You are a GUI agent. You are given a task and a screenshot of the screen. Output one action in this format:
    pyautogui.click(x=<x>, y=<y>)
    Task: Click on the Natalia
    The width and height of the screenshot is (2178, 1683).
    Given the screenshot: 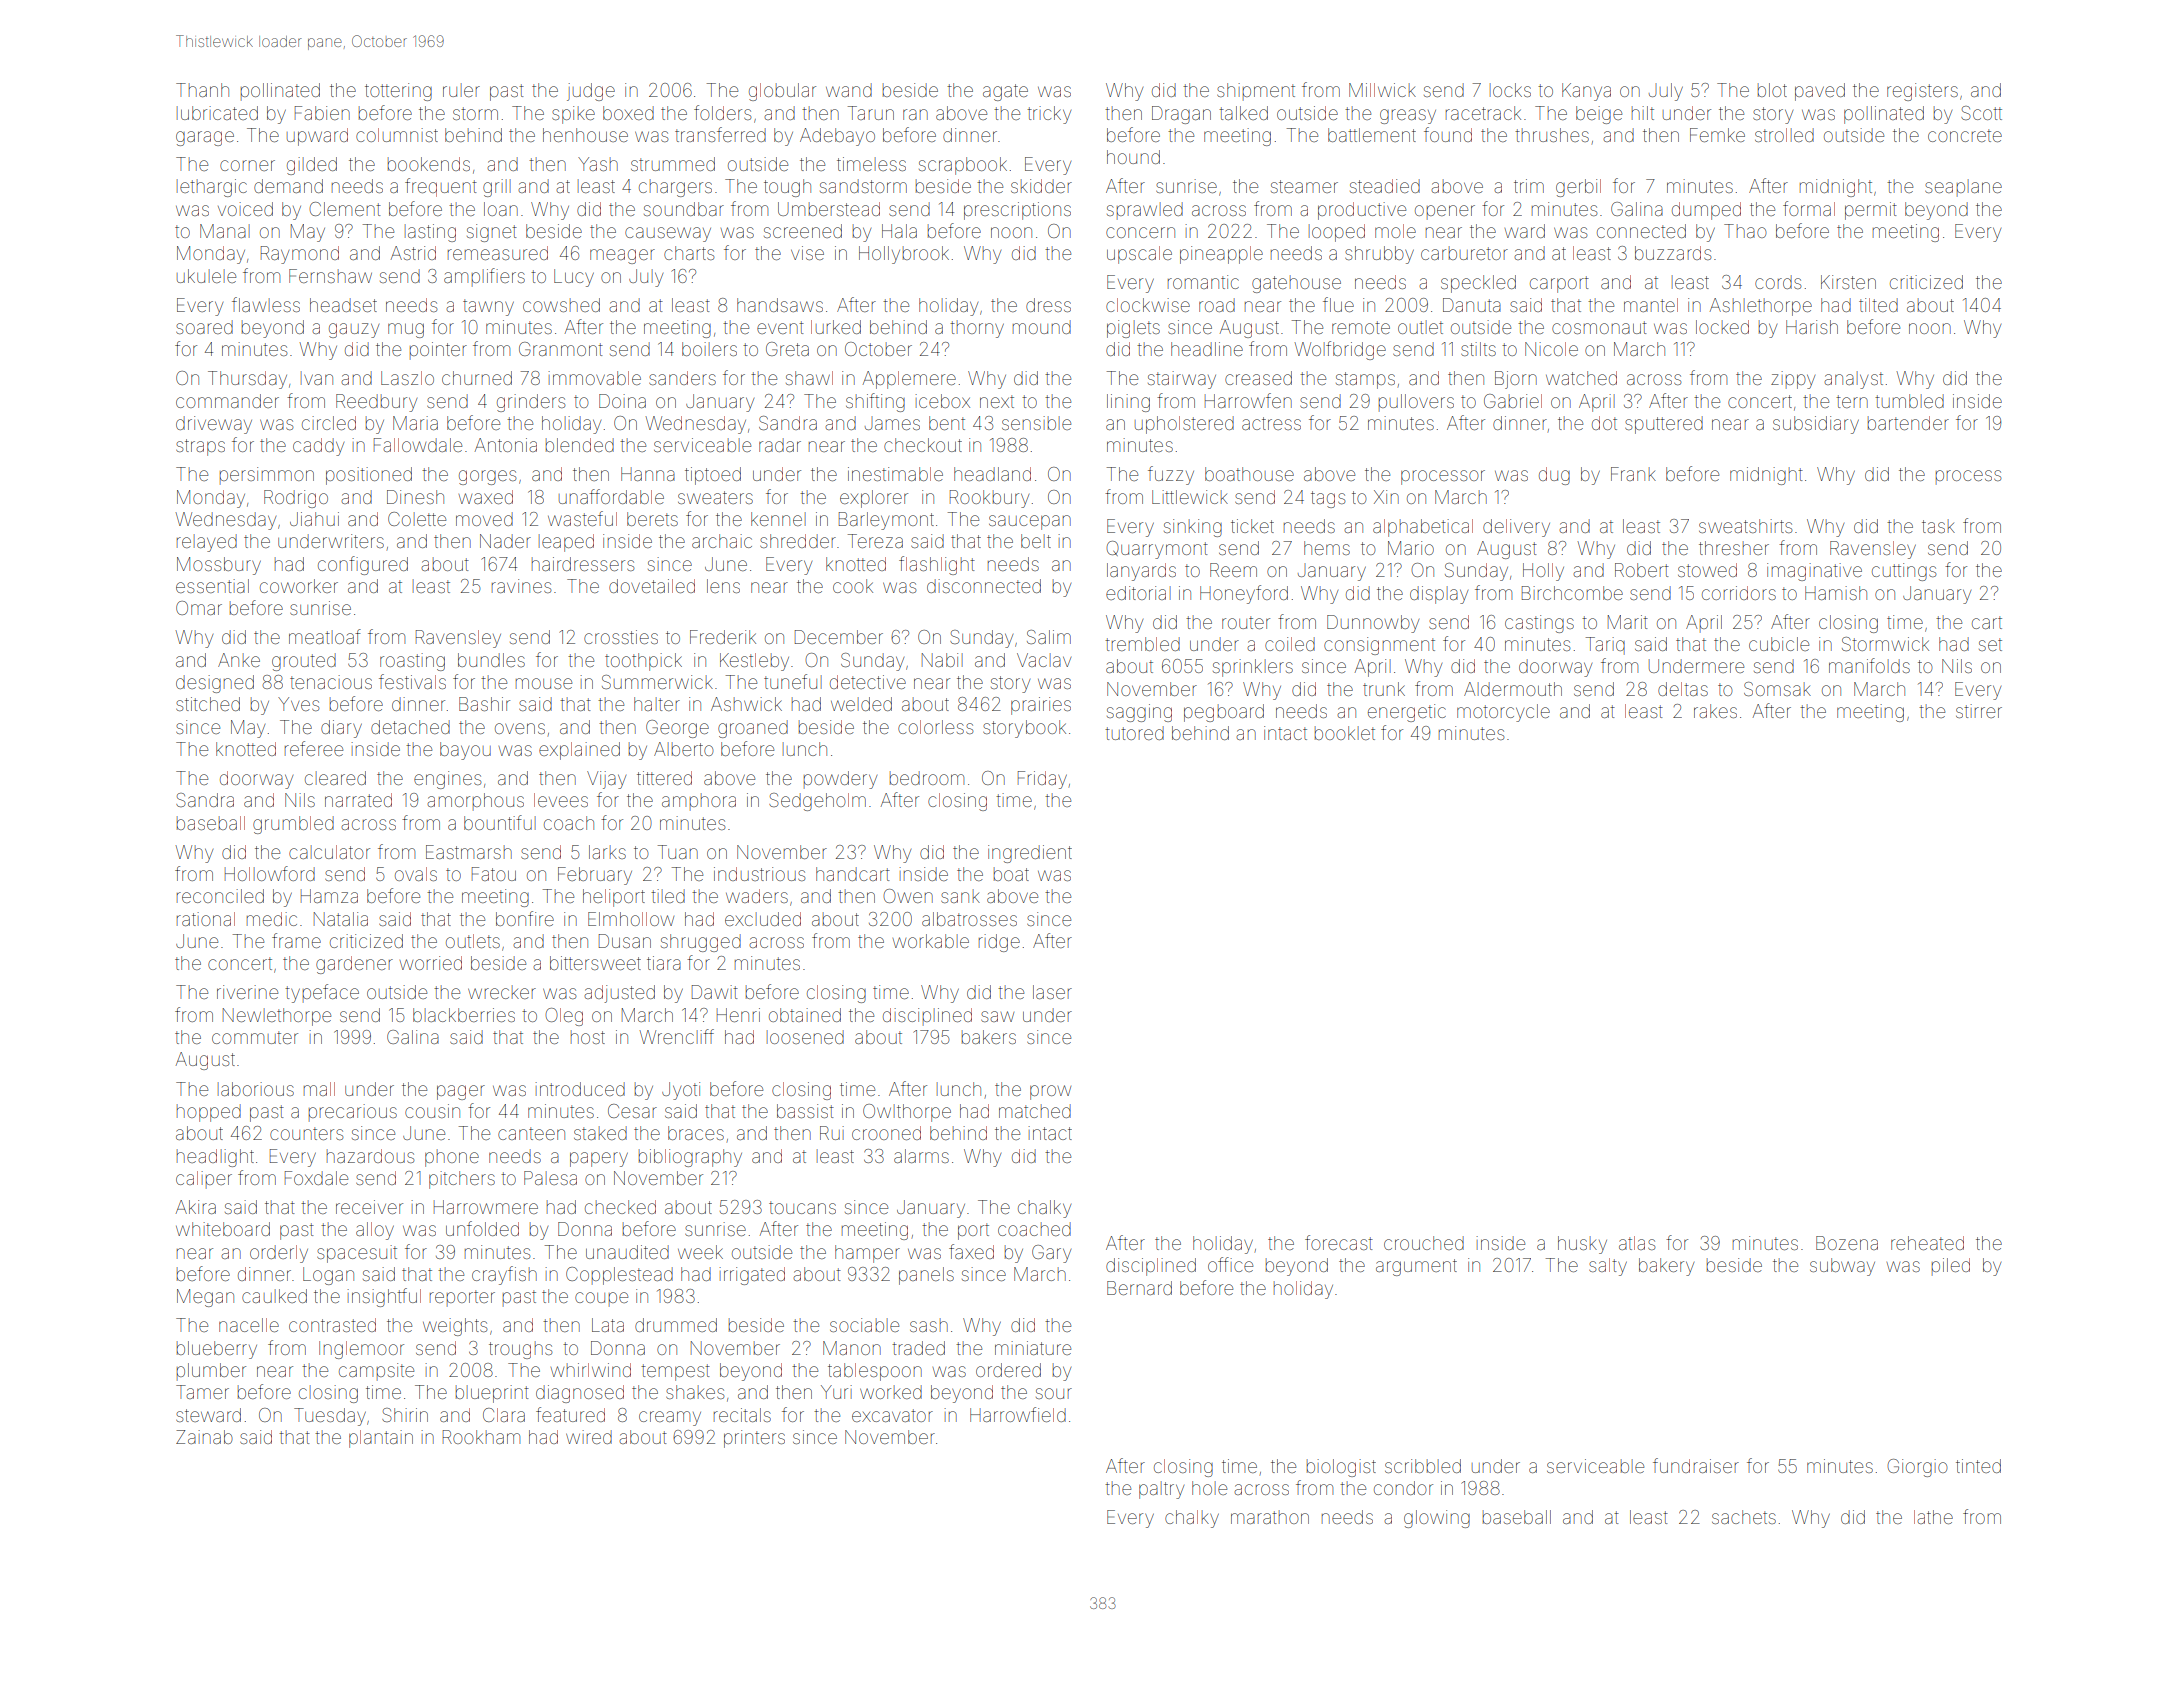 What is the action you would take?
    pyautogui.click(x=341, y=919)
